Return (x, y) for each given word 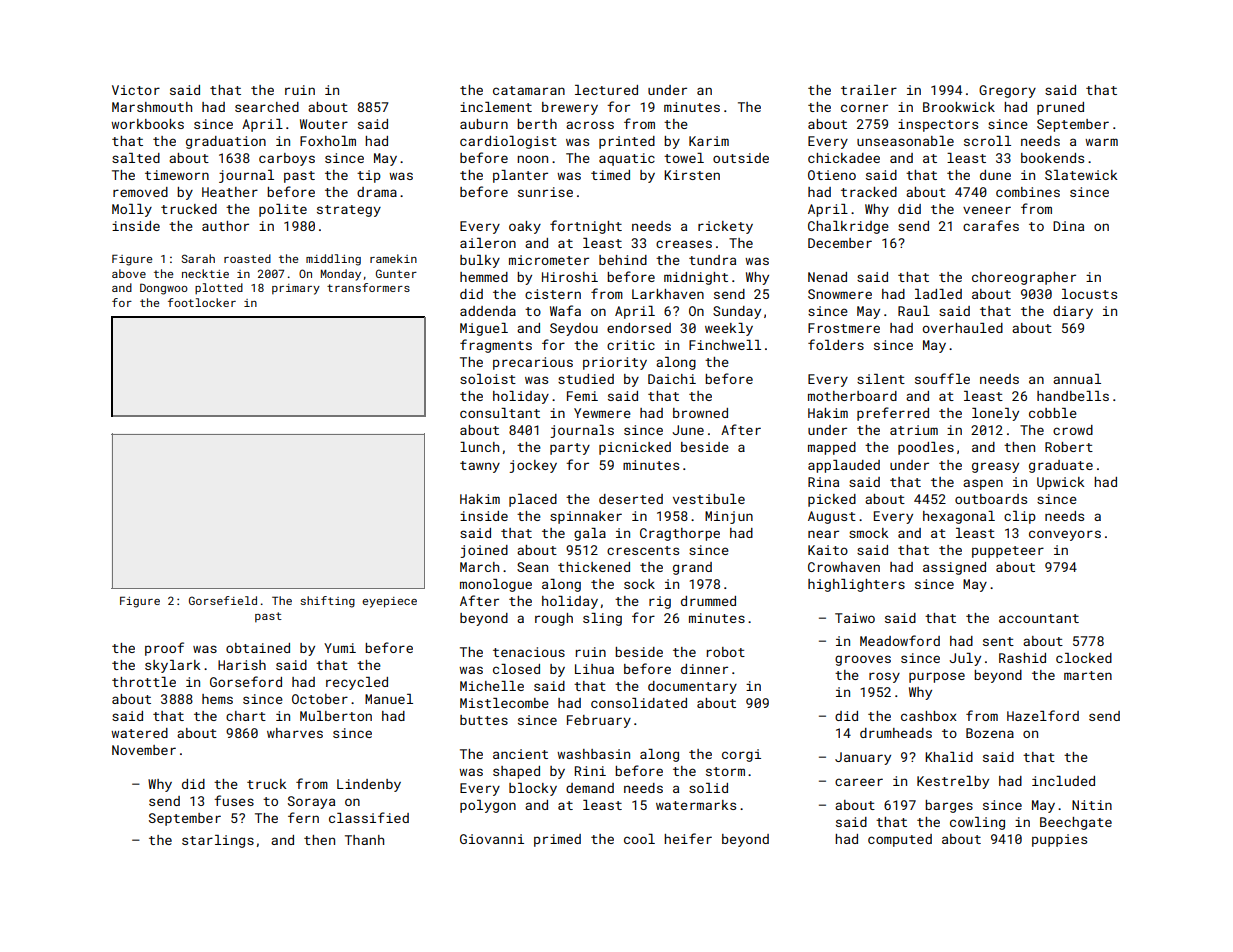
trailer (869, 90)
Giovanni (492, 839)
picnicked (635, 448)
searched (267, 107)
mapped (832, 448)
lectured (606, 90)
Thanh (364, 840)
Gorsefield (223, 600)
